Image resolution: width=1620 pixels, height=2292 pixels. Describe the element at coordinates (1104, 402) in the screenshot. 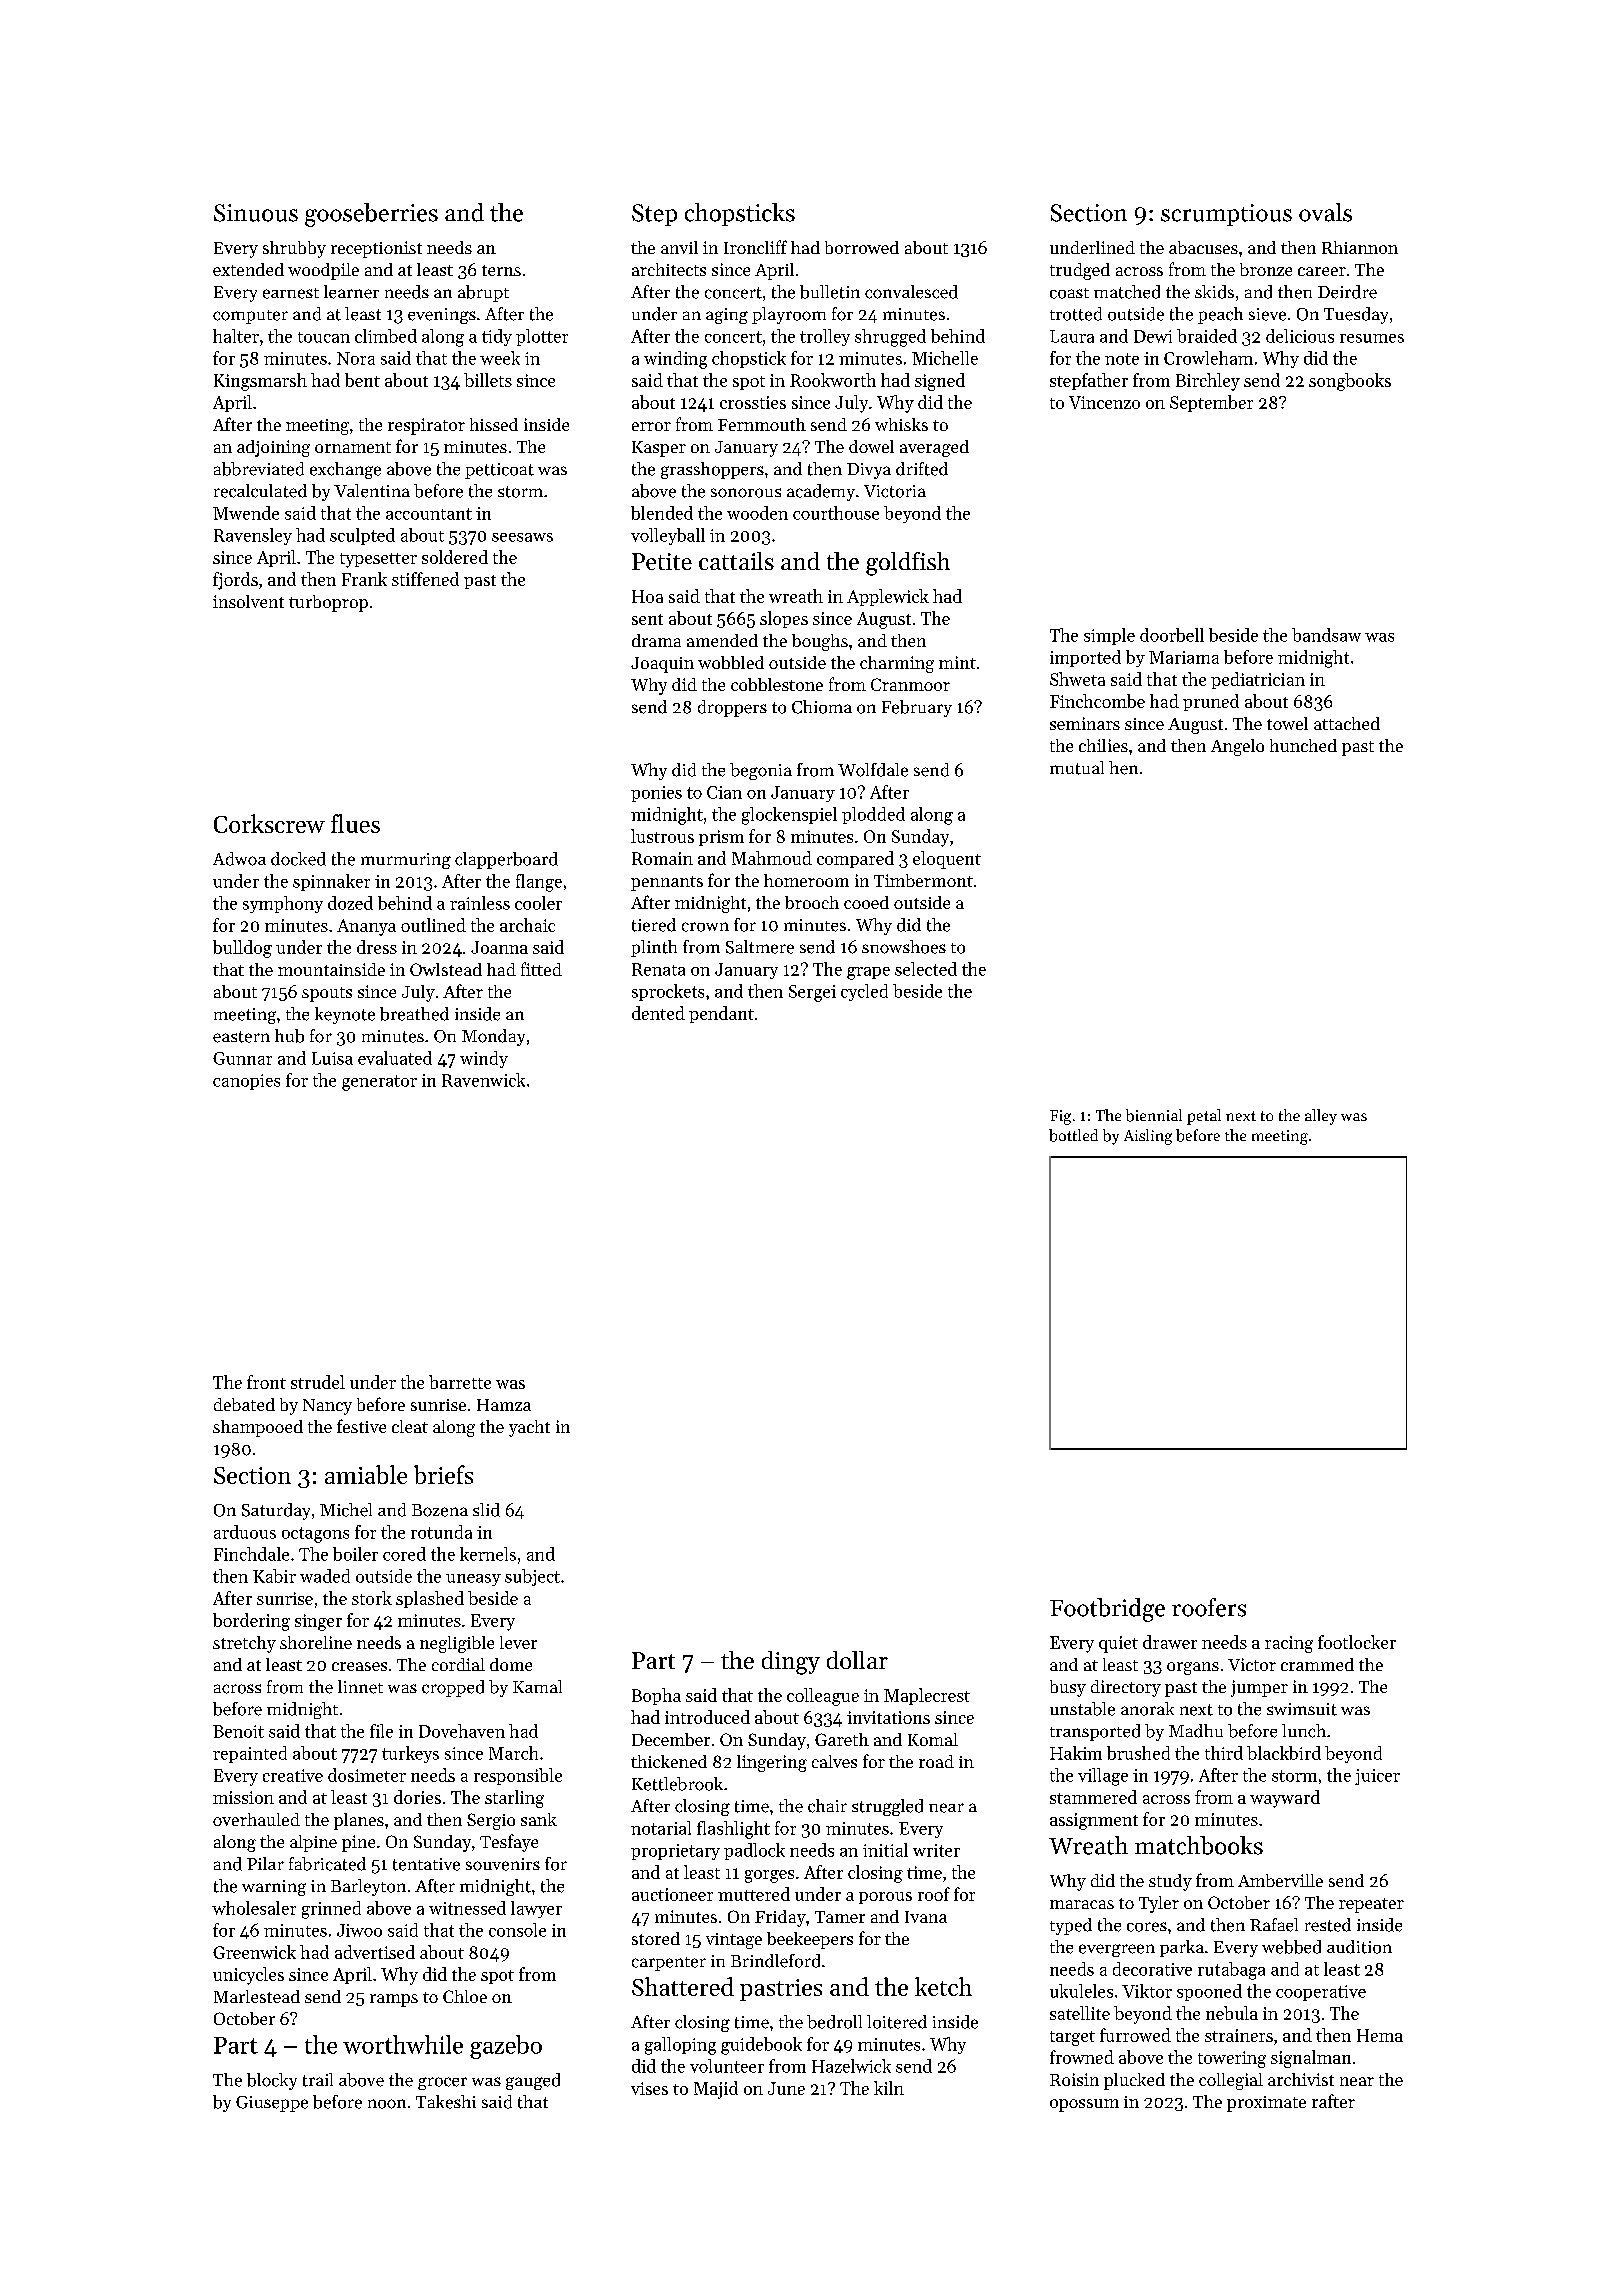

I see `Vincenzo` at that location.
